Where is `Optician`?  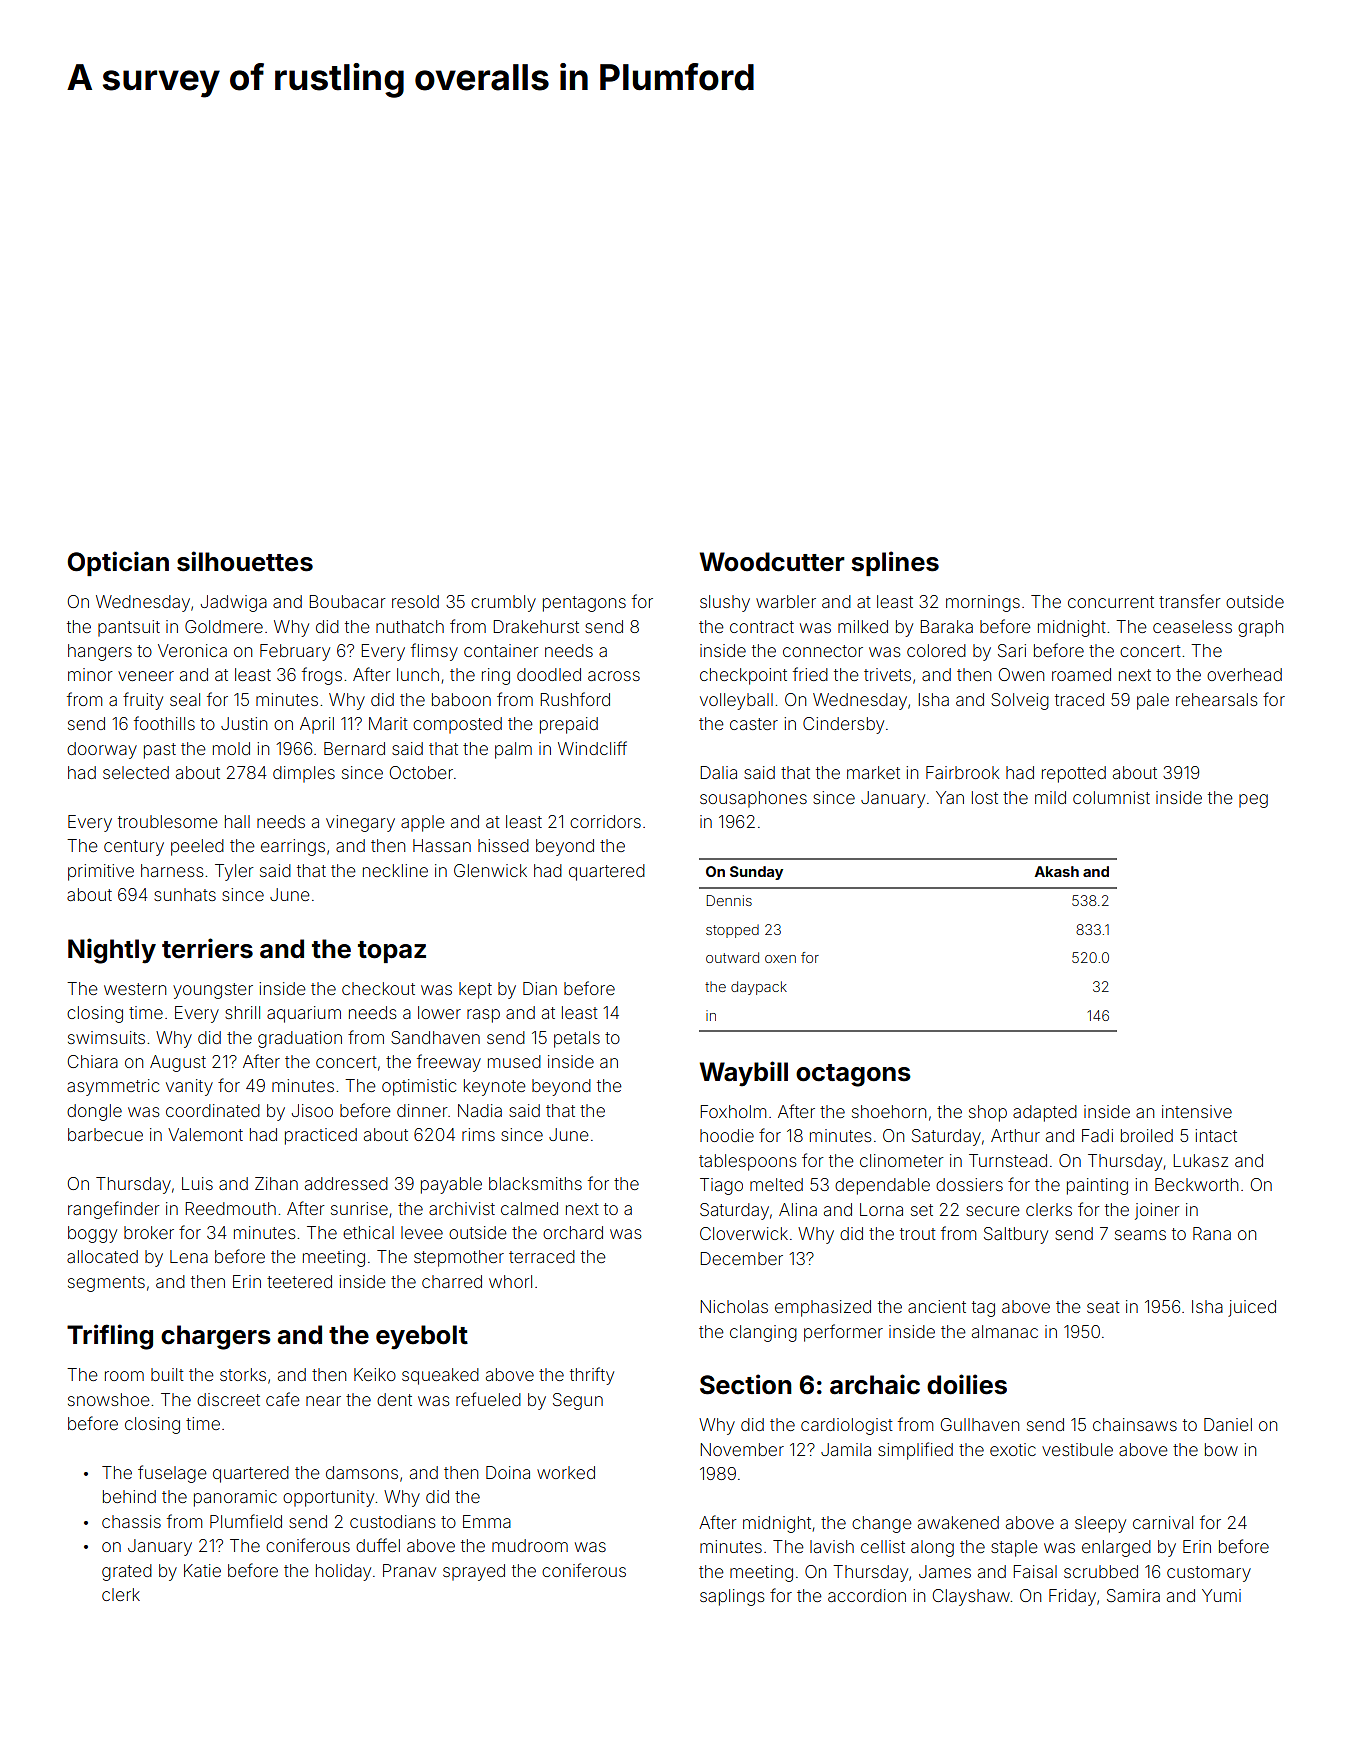 Optician is located at coordinates (118, 563).
